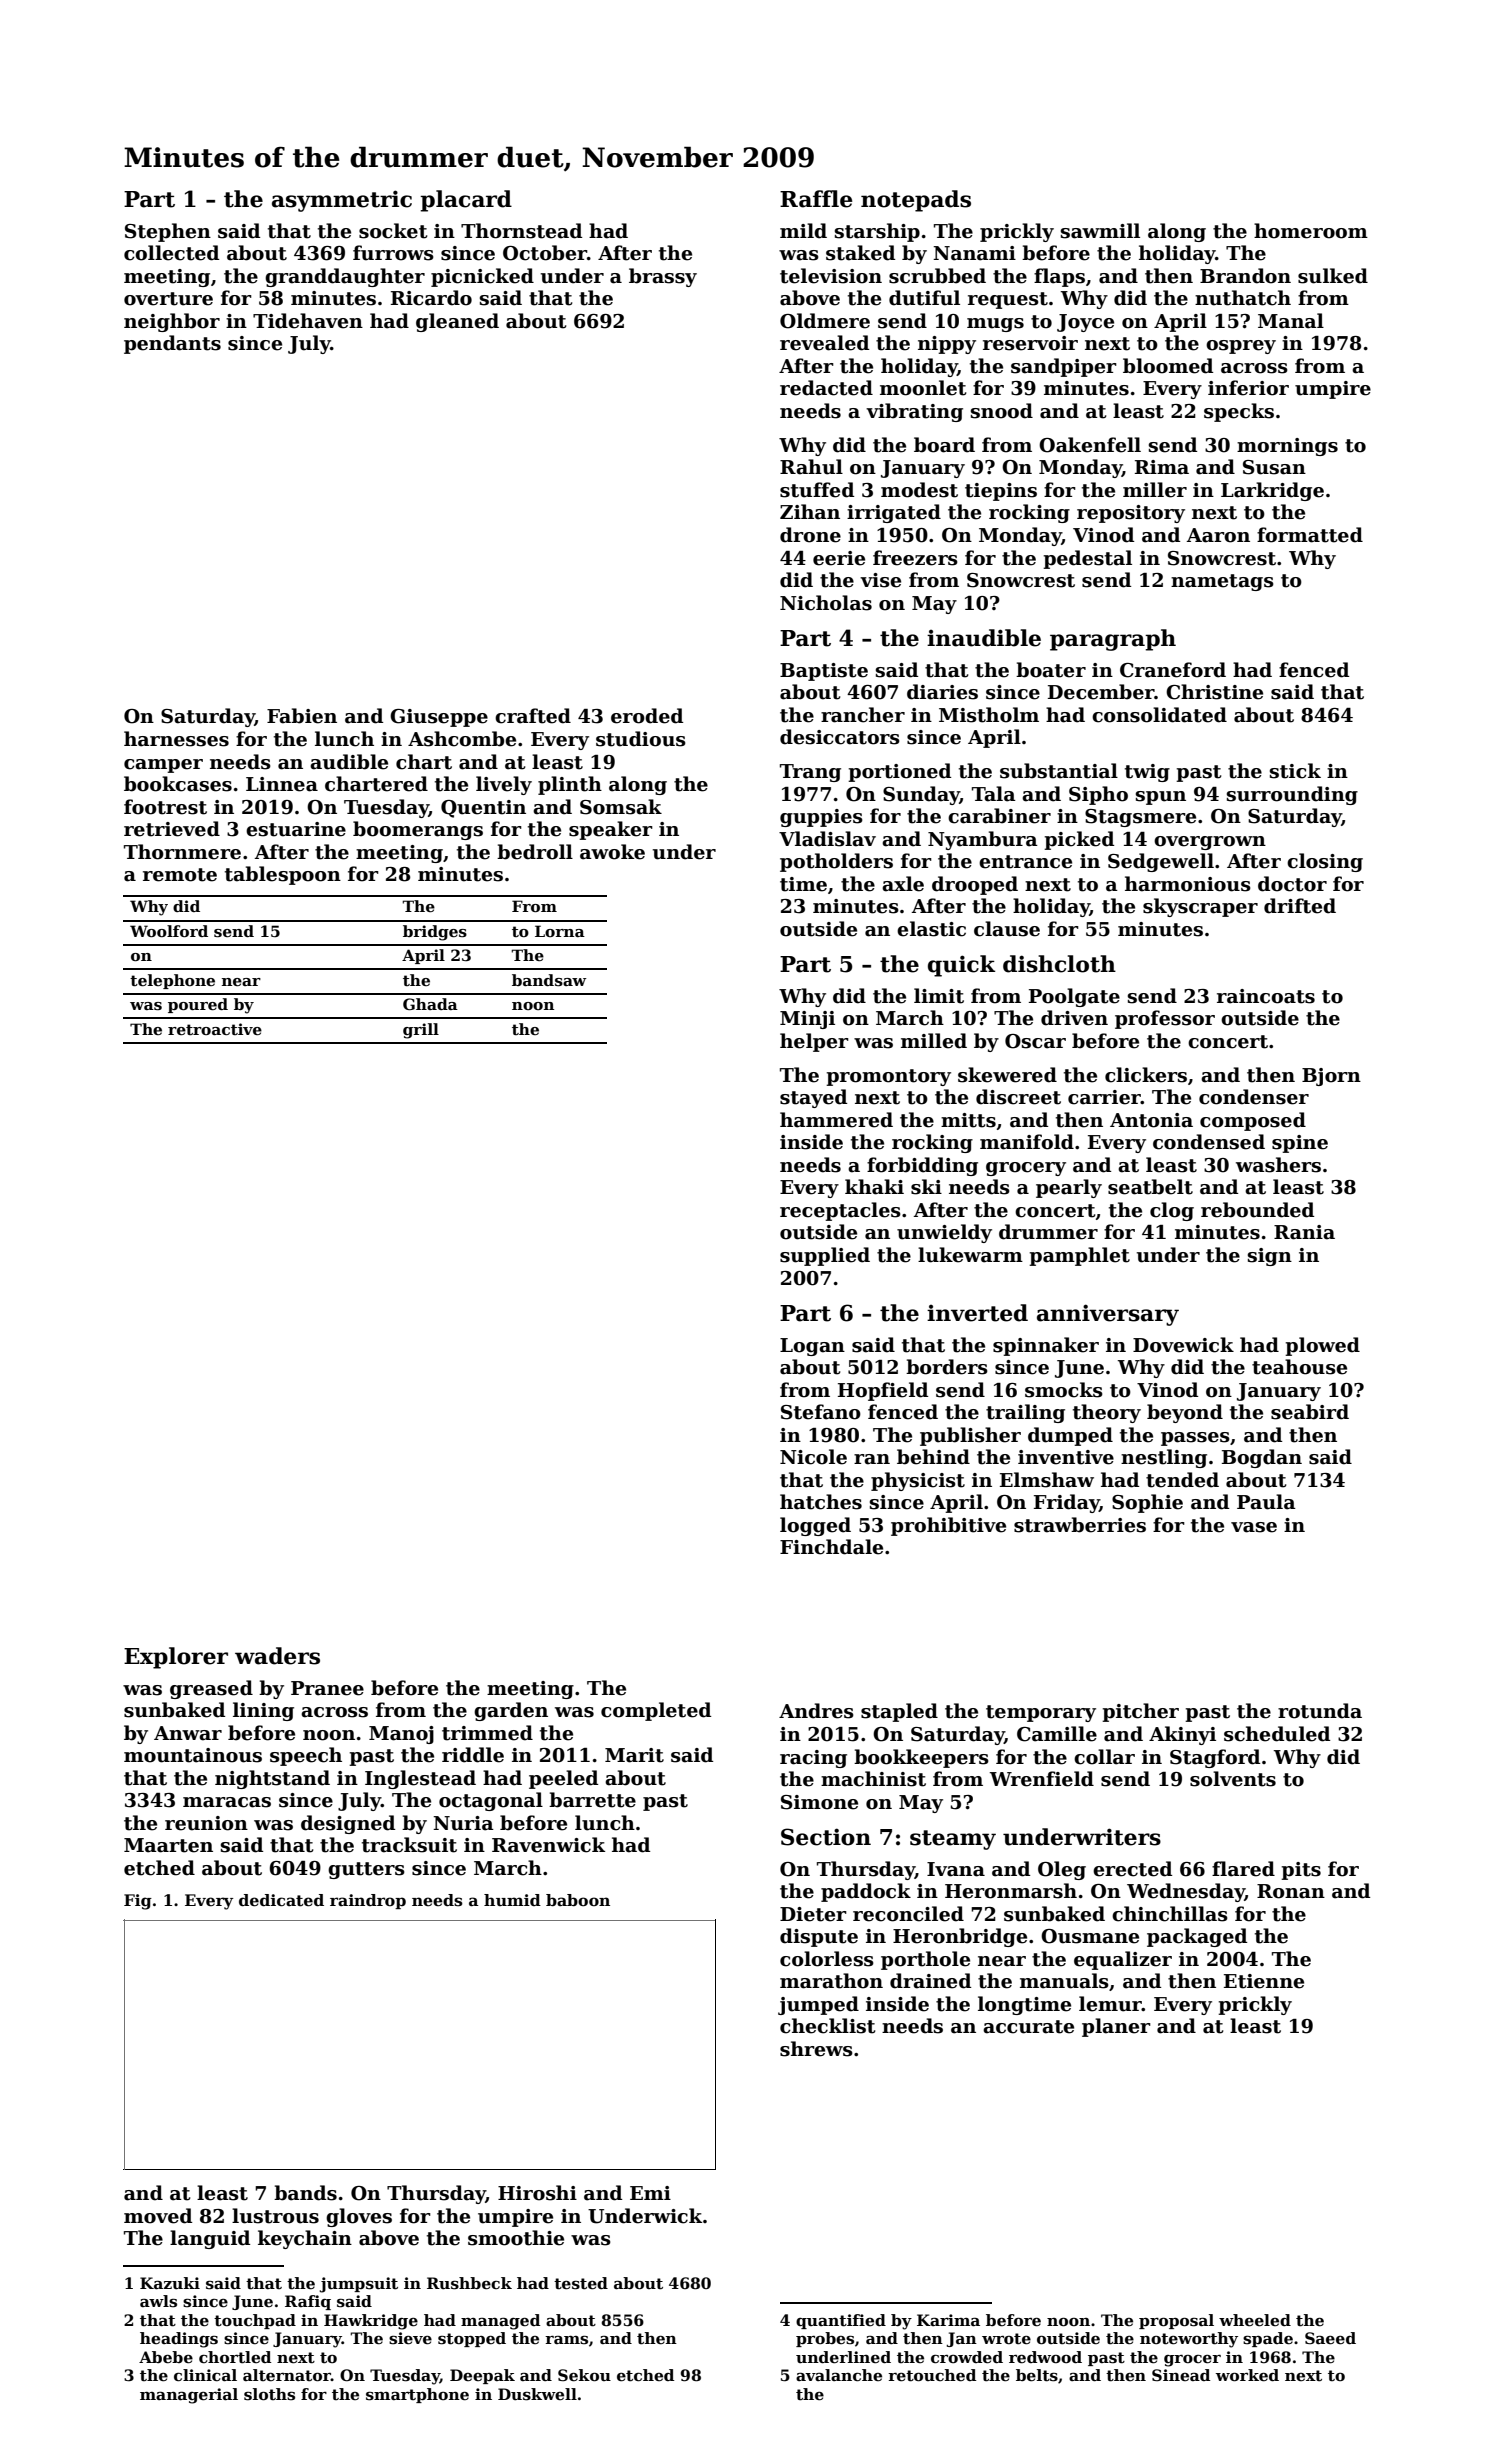 The width and height of the document is (1496, 2464). What do you see at coordinates (269, 2394) in the document?
I see `sloths` at bounding box center [269, 2394].
